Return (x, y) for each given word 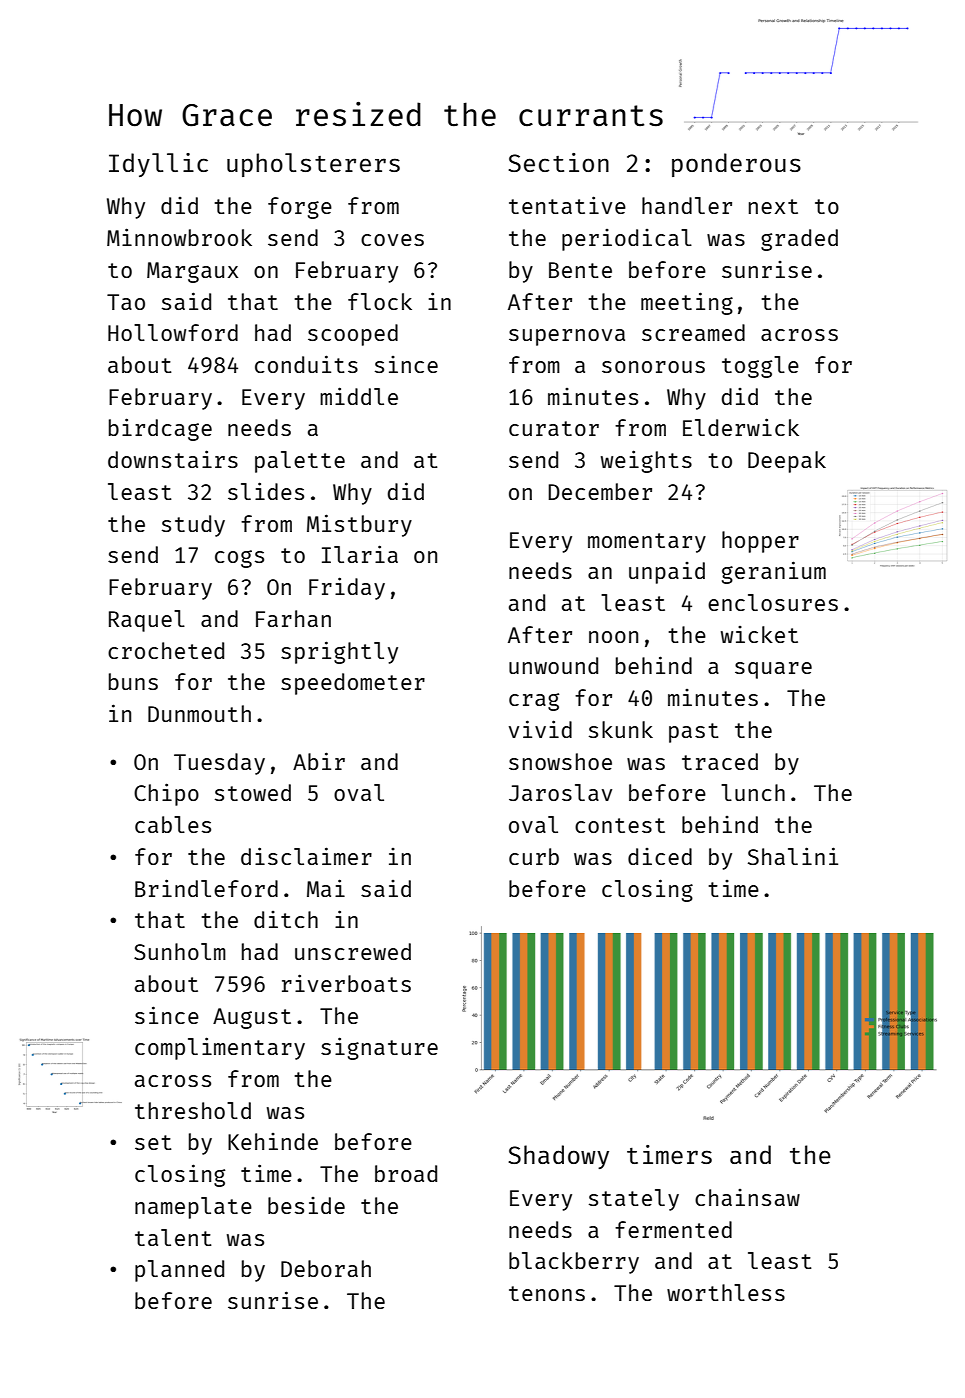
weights (646, 461)
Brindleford (206, 888)
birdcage (160, 429)
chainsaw (747, 1197)
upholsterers (313, 165)
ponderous (736, 165)
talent (173, 1237)
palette (300, 462)
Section (558, 162)
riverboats (346, 983)
